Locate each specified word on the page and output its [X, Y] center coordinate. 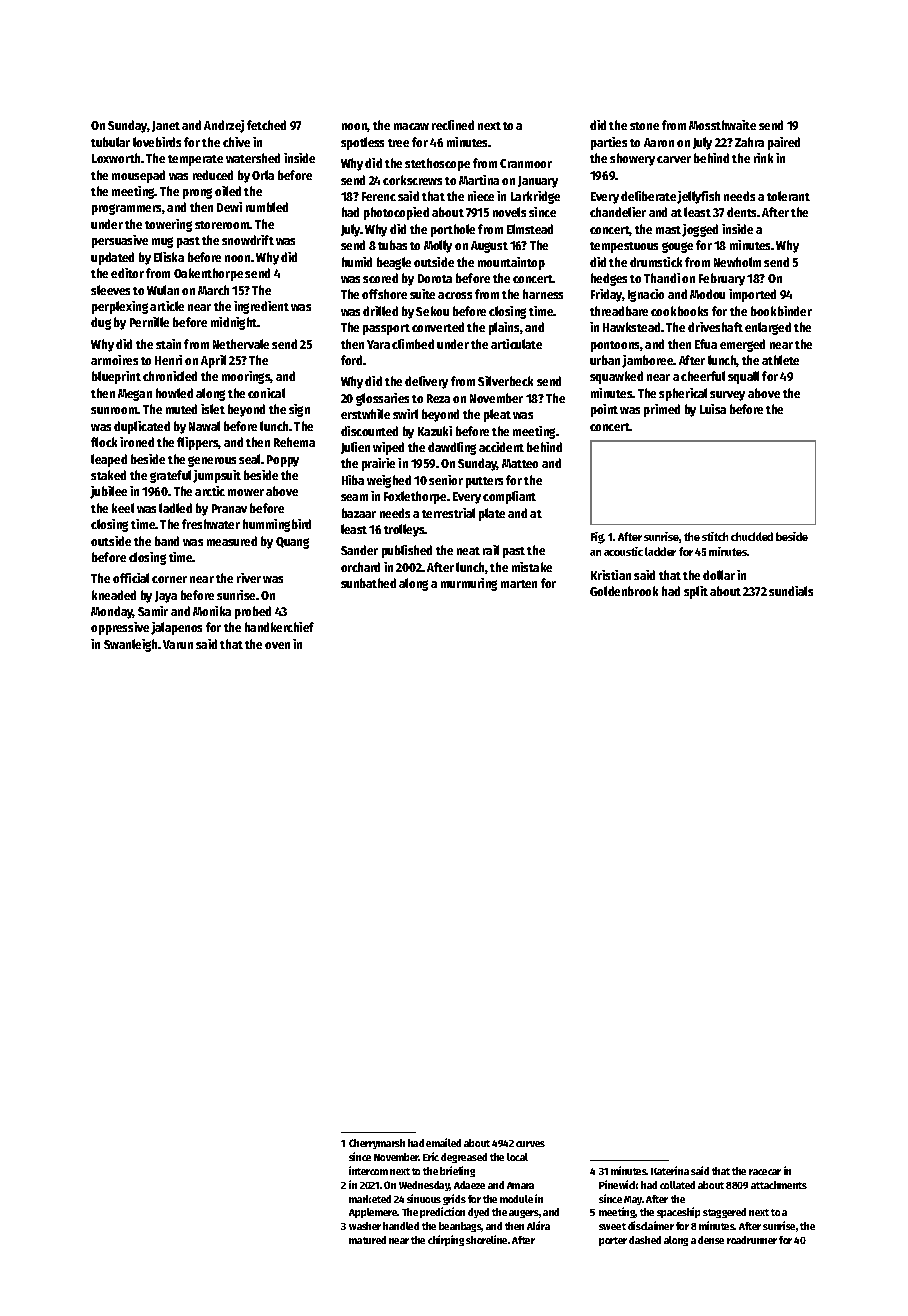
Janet [166, 126]
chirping [446, 1240]
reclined [453, 125]
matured [367, 1240]
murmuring [469, 584]
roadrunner [752, 1240]
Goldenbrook [624, 591]
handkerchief [279, 627]
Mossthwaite [722, 125]
